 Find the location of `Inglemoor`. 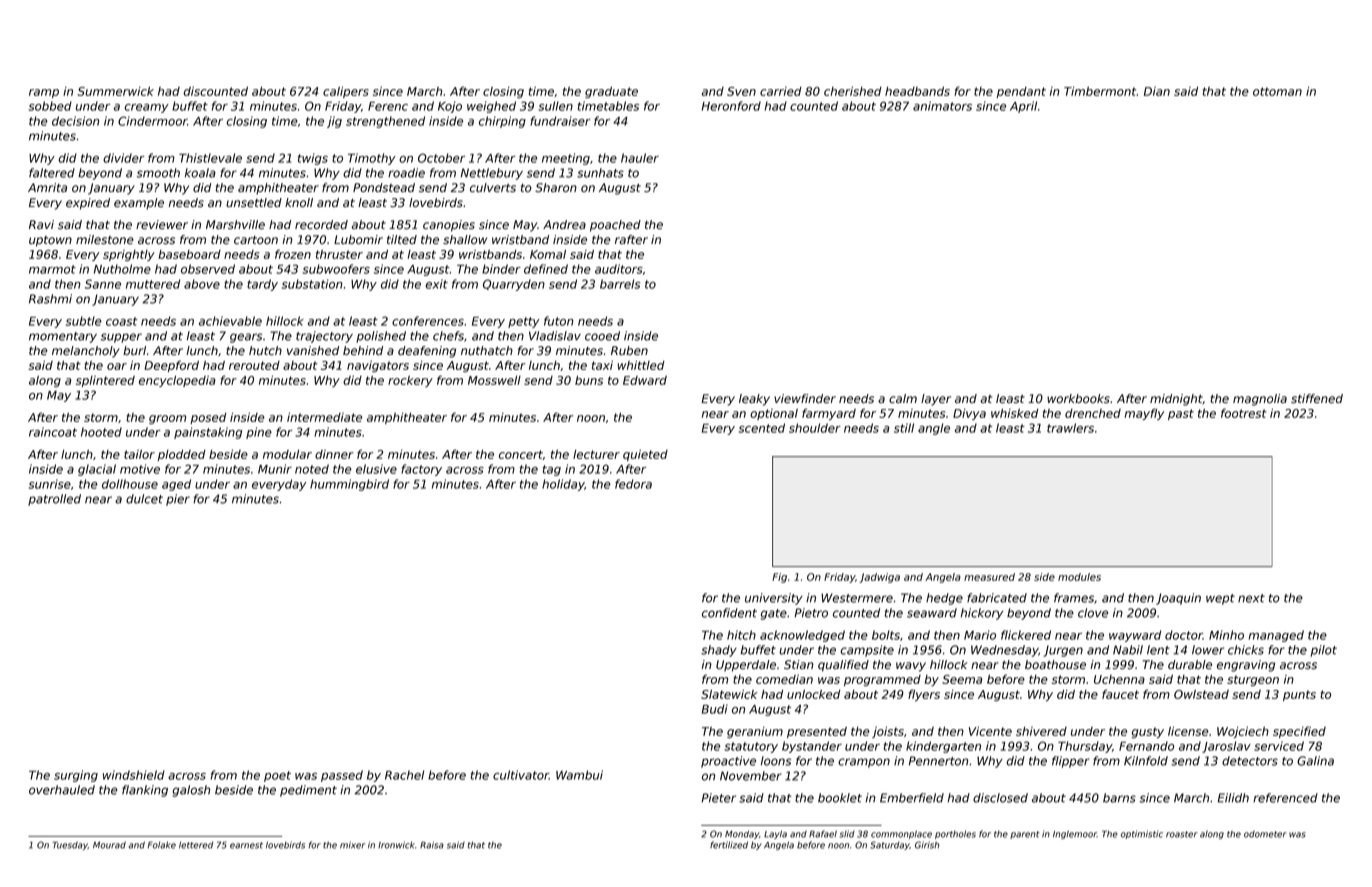

Inglemoor is located at coordinates (1075, 834).
